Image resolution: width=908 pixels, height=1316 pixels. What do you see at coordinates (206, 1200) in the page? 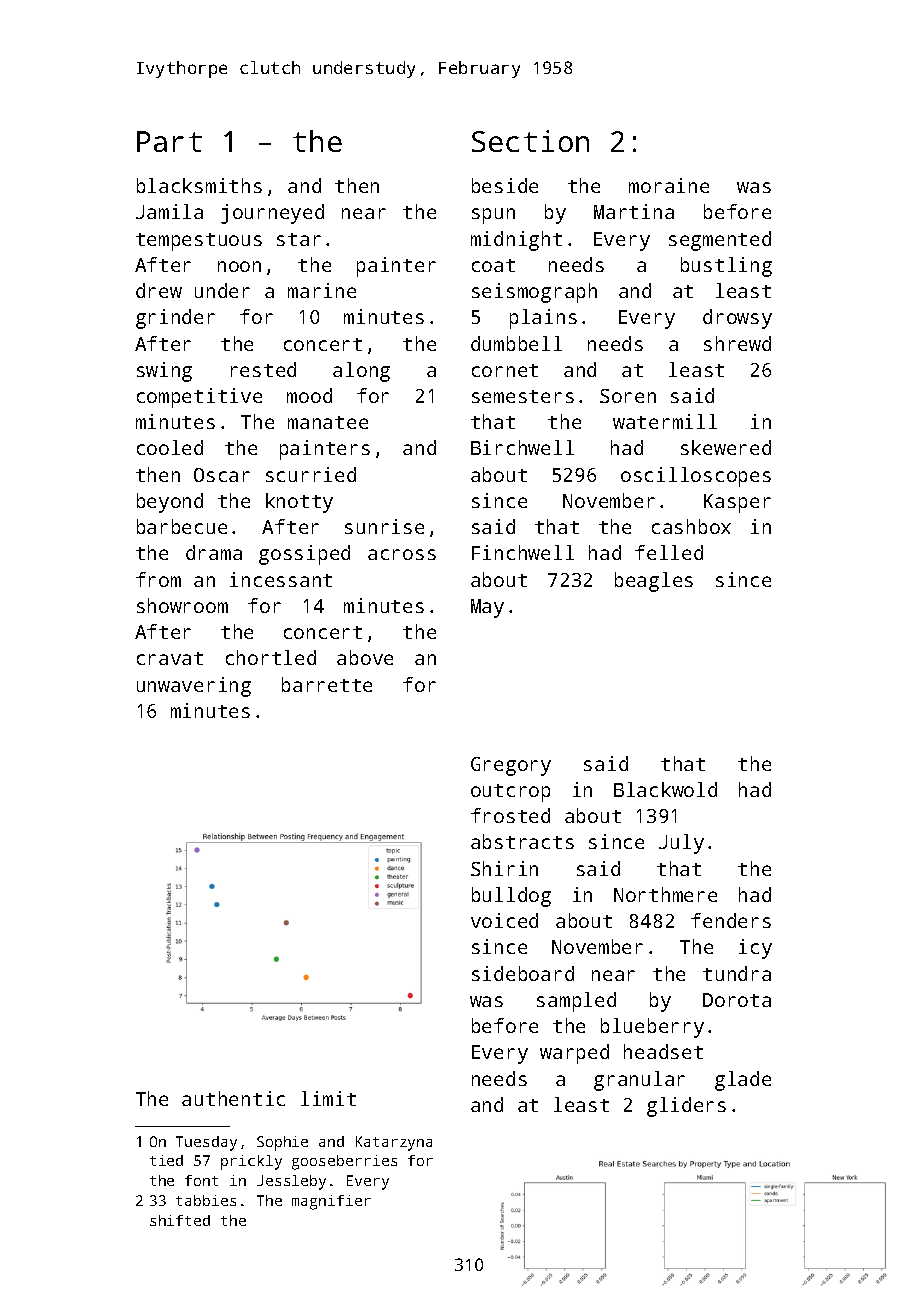
I see `tabbies` at bounding box center [206, 1200].
